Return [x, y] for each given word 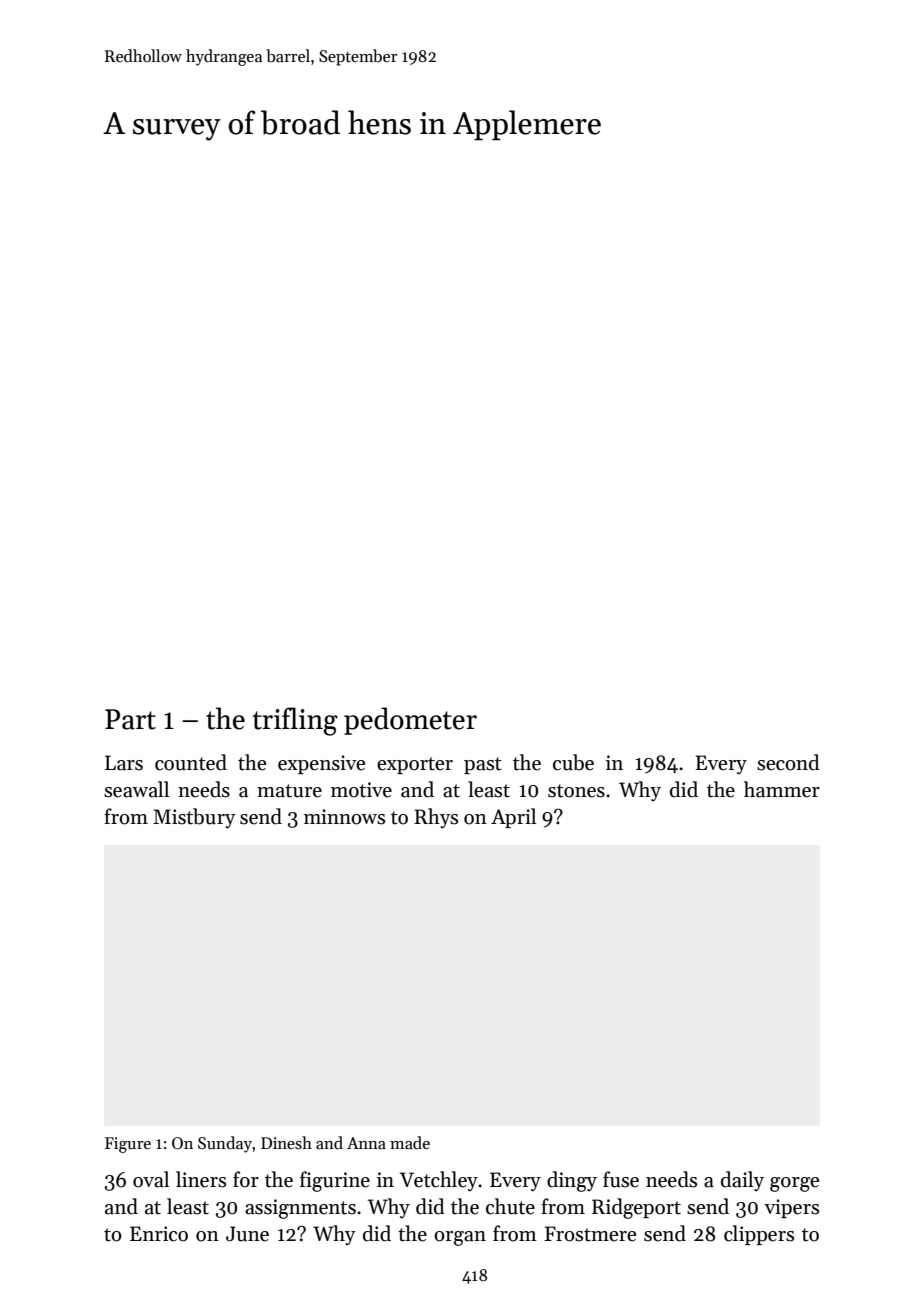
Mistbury [194, 818]
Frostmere [590, 1234]
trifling [295, 721]
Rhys [436, 818]
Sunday [225, 1144]
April [513, 818]
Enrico [159, 1234]
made [410, 1142]
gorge [794, 1184]
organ [460, 1238]
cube [573, 762]
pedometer [410, 721]
